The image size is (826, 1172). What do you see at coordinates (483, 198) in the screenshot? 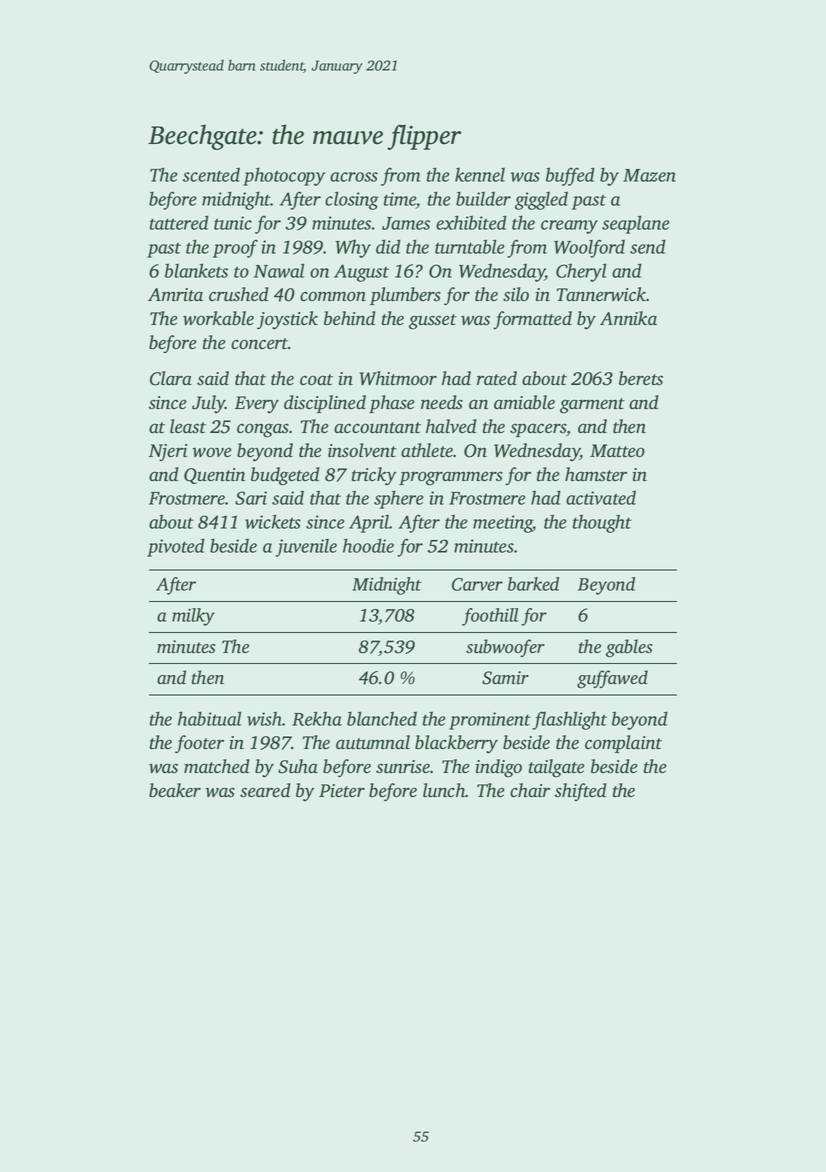
I see `builder` at bounding box center [483, 198].
